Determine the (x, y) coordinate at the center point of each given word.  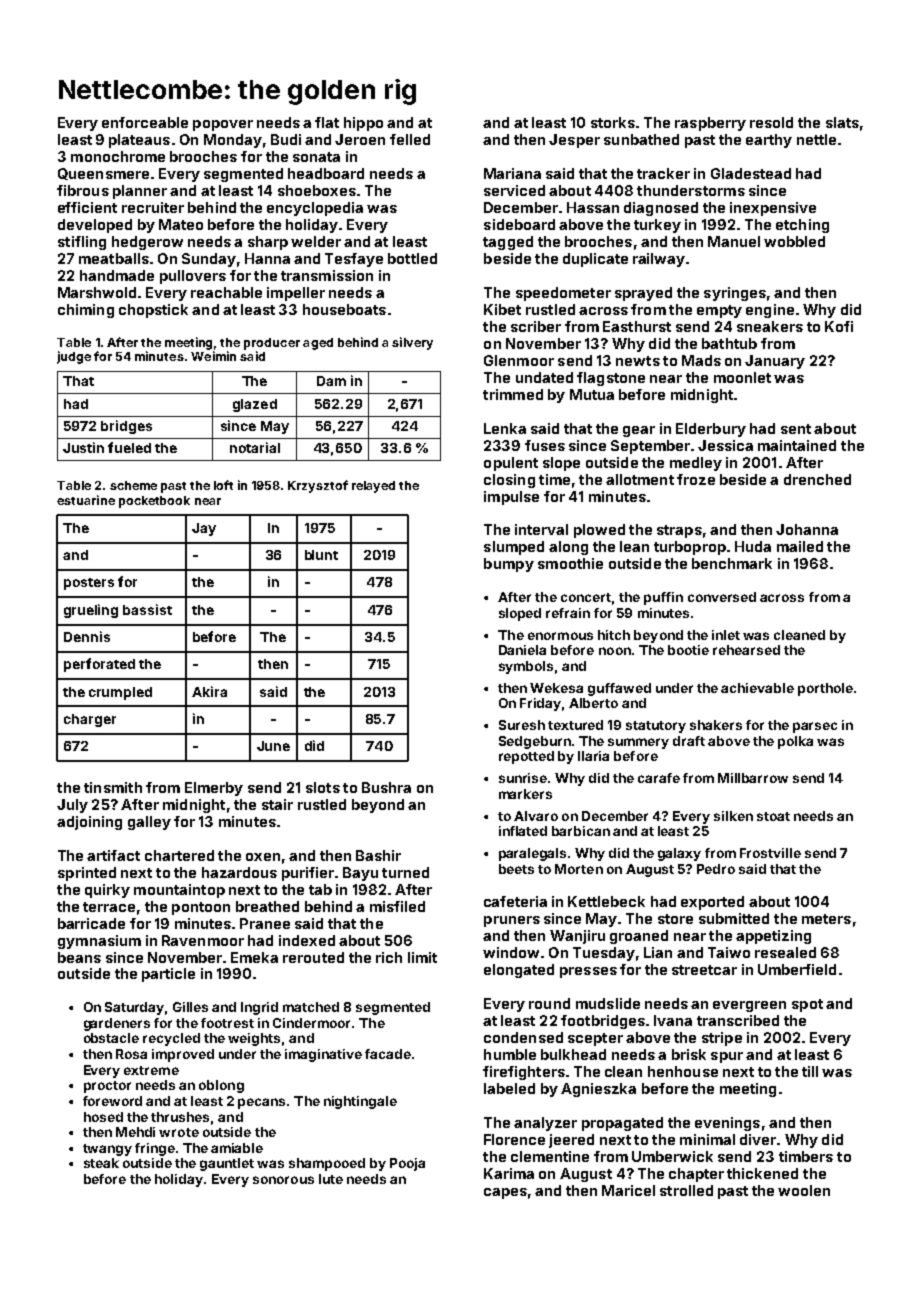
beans (79, 957)
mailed (800, 546)
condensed (523, 1037)
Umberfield (797, 969)
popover (223, 125)
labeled (509, 1088)
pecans (261, 1103)
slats (842, 122)
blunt (321, 555)
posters (89, 584)
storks (613, 122)
